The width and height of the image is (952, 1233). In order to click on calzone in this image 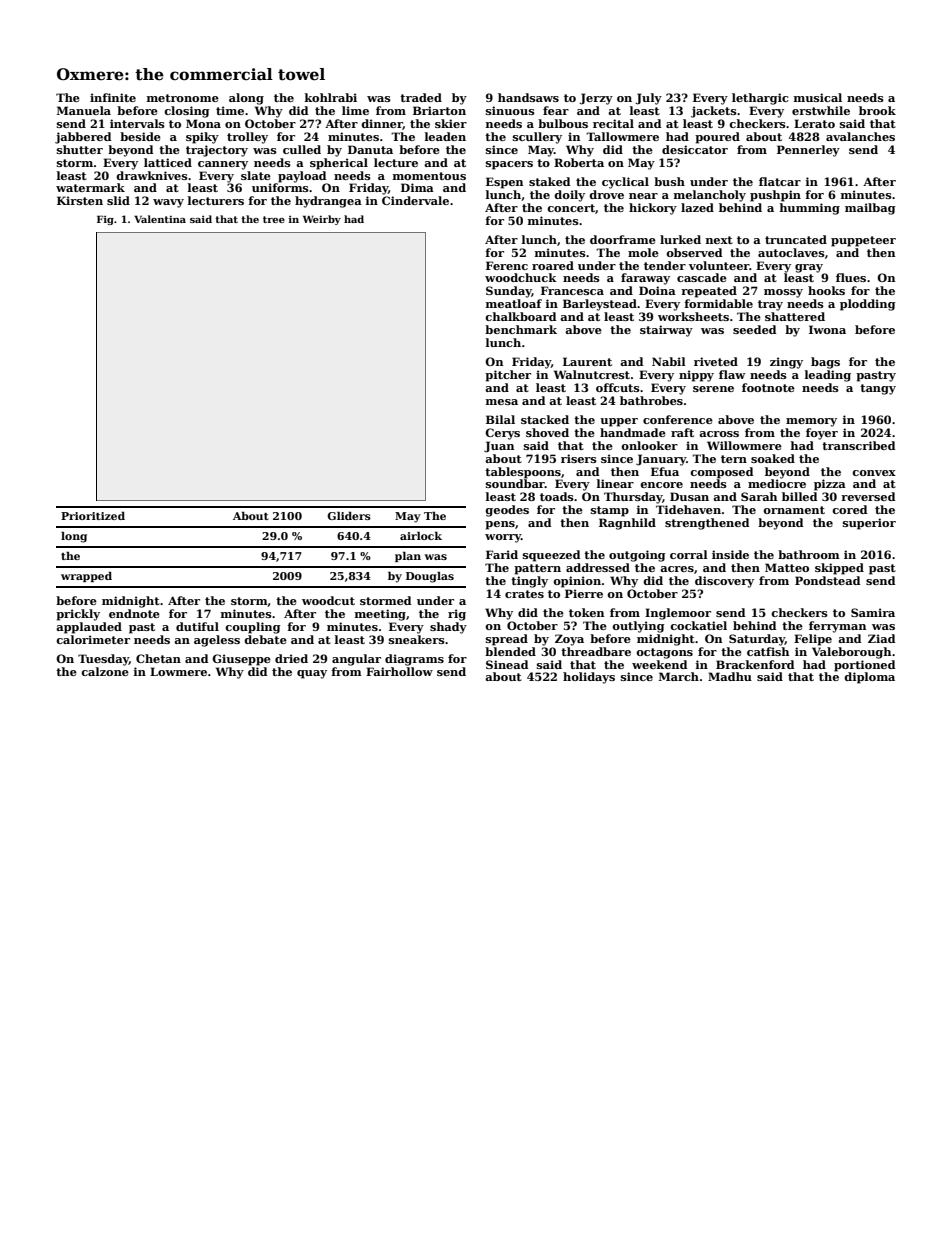, I will do `click(105, 671)`.
